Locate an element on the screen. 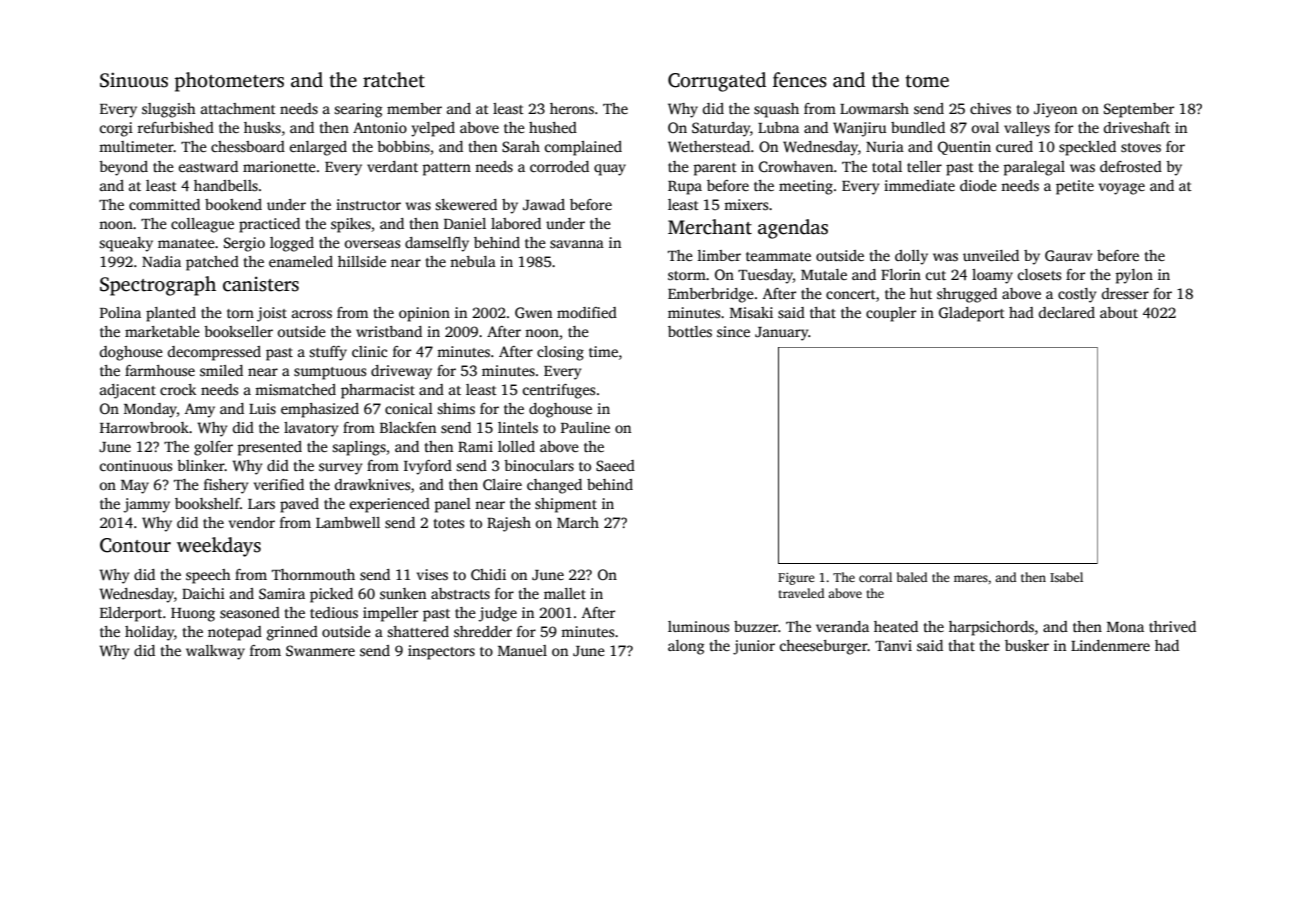 This screenshot has width=1308, height=924. declared is located at coordinates (1067, 312).
